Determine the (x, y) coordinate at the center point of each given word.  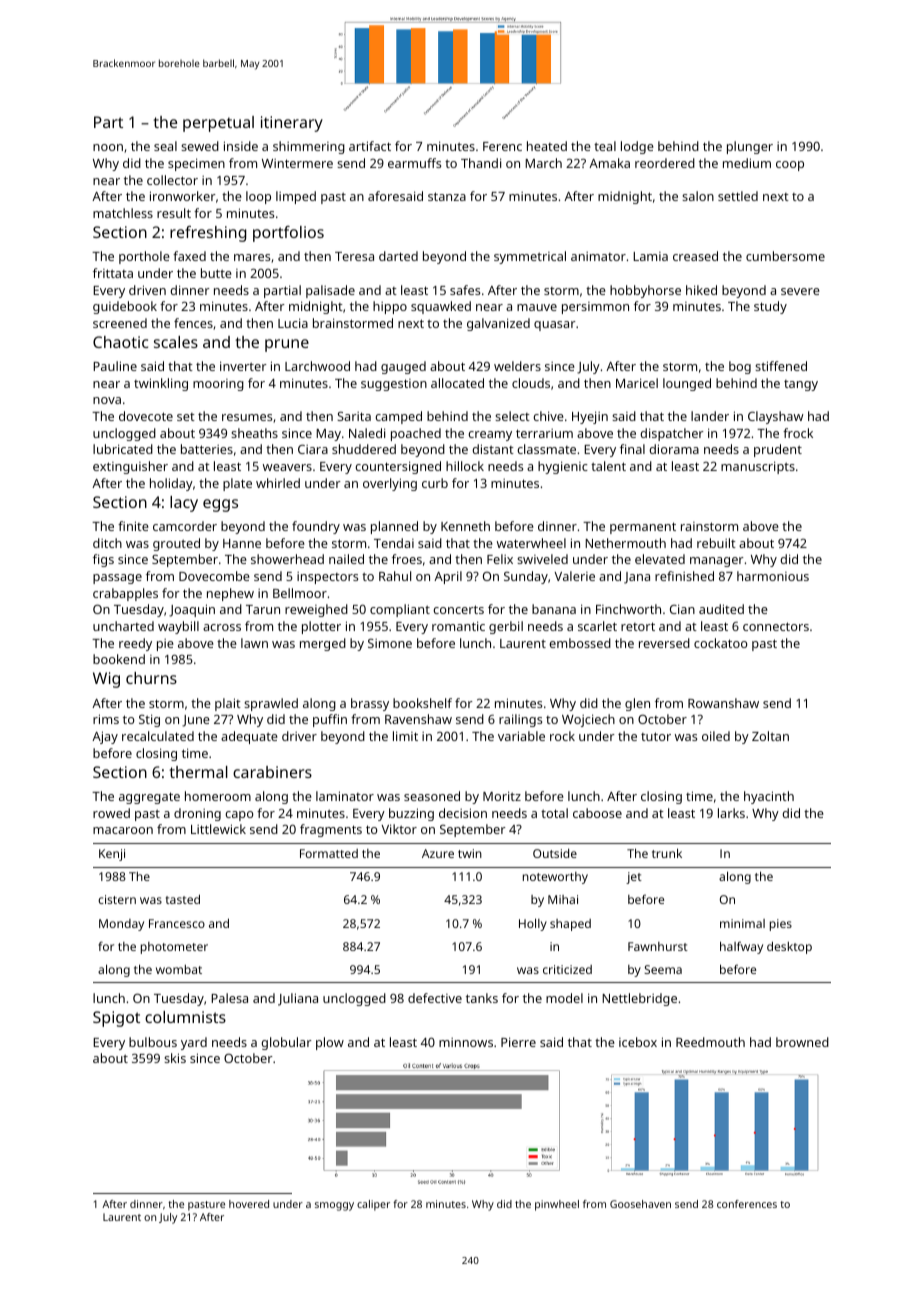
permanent (643, 528)
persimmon (595, 308)
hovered (249, 1204)
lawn (254, 643)
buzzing (411, 814)
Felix (500, 559)
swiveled (542, 559)
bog (740, 367)
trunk (667, 853)
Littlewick (218, 829)
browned (802, 1042)
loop (258, 197)
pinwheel (557, 1205)
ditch (107, 543)
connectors (776, 626)
